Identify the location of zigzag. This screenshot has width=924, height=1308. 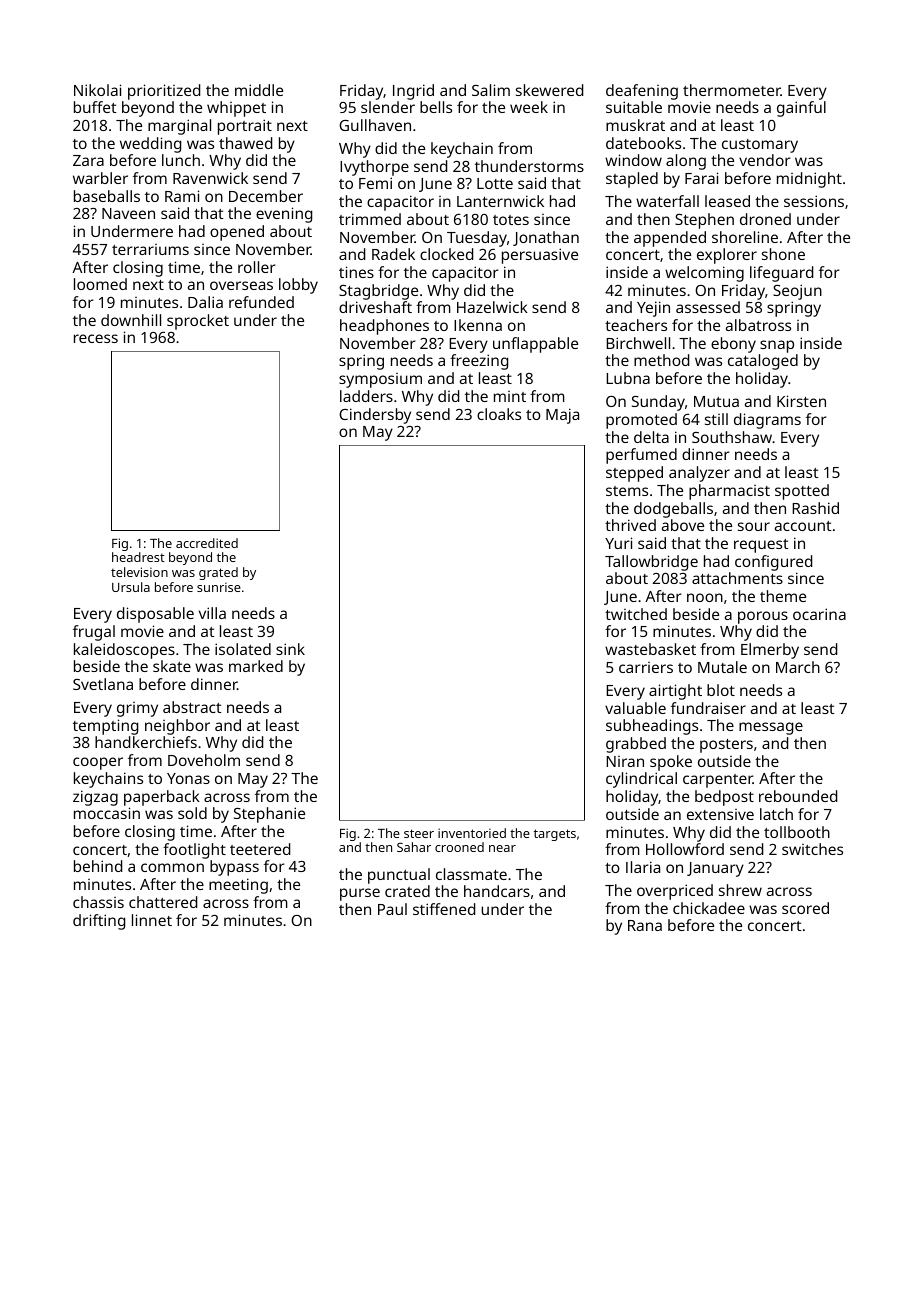
(95, 798).
